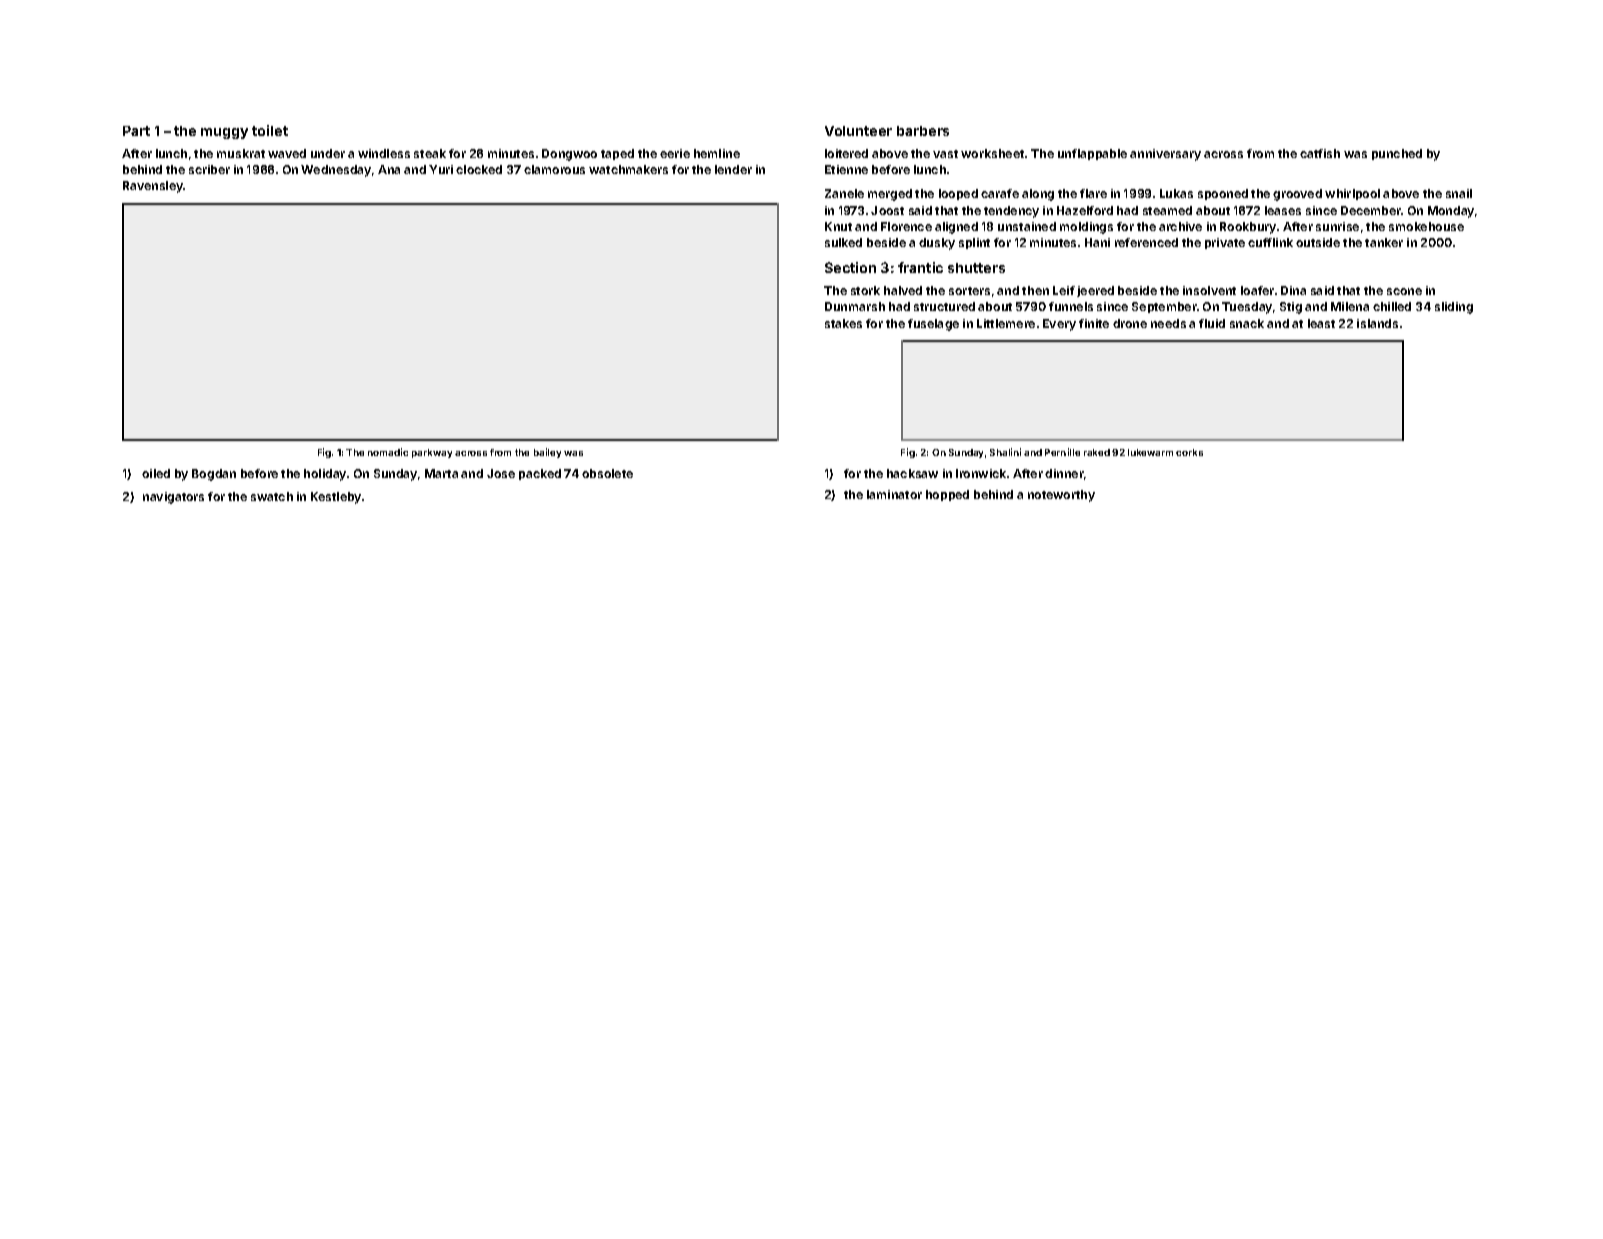 The height and width of the image is (1239, 1603). Describe the element at coordinates (850, 267) in the image. I see `Section` at that location.
